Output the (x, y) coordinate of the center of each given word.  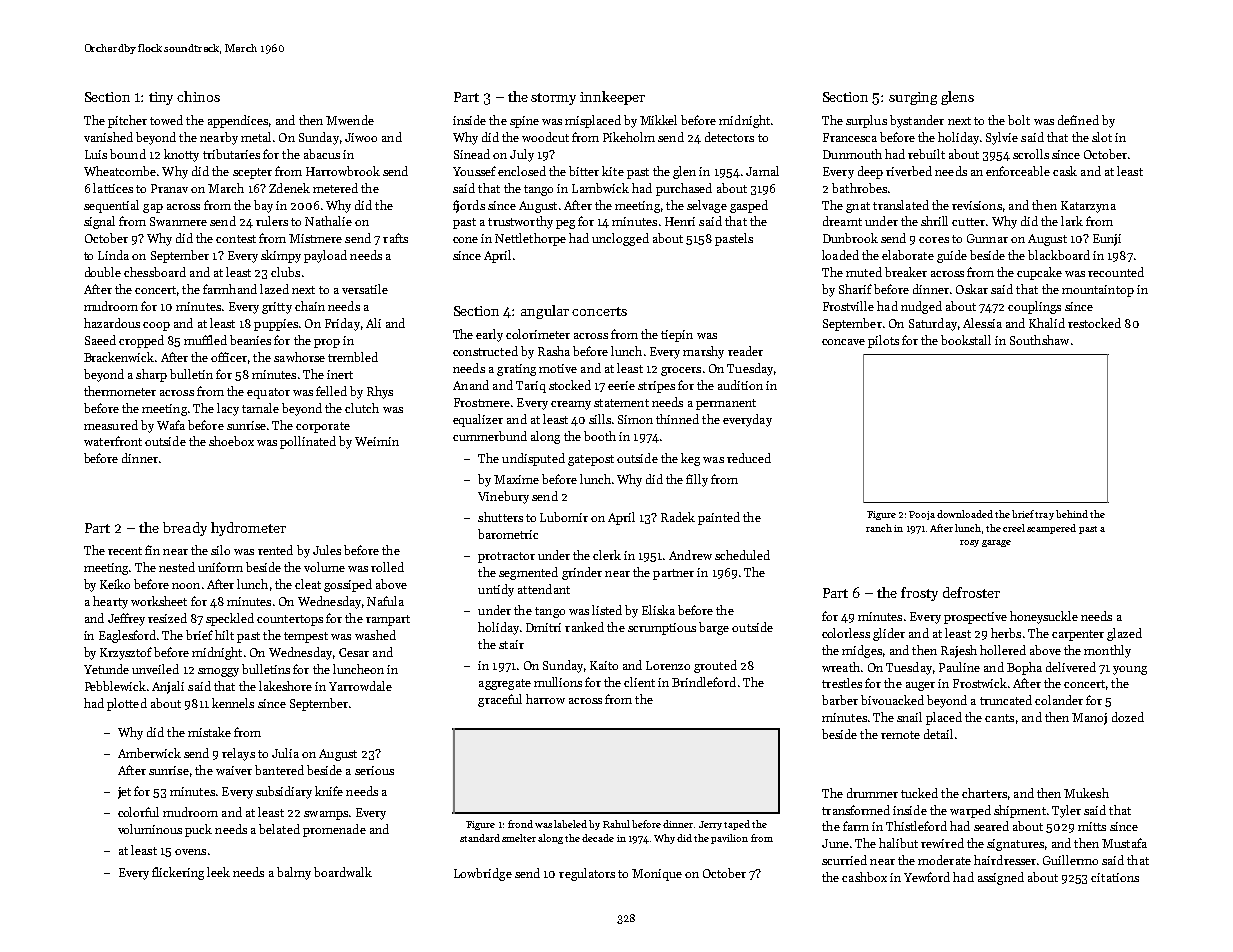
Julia (285, 753)
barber (840, 700)
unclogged (620, 239)
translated (901, 205)
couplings (1034, 307)
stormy (553, 99)
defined (1078, 120)
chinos (198, 96)
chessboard (155, 272)
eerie (621, 385)
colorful (138, 812)
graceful (500, 700)
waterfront (113, 441)
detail (938, 734)
